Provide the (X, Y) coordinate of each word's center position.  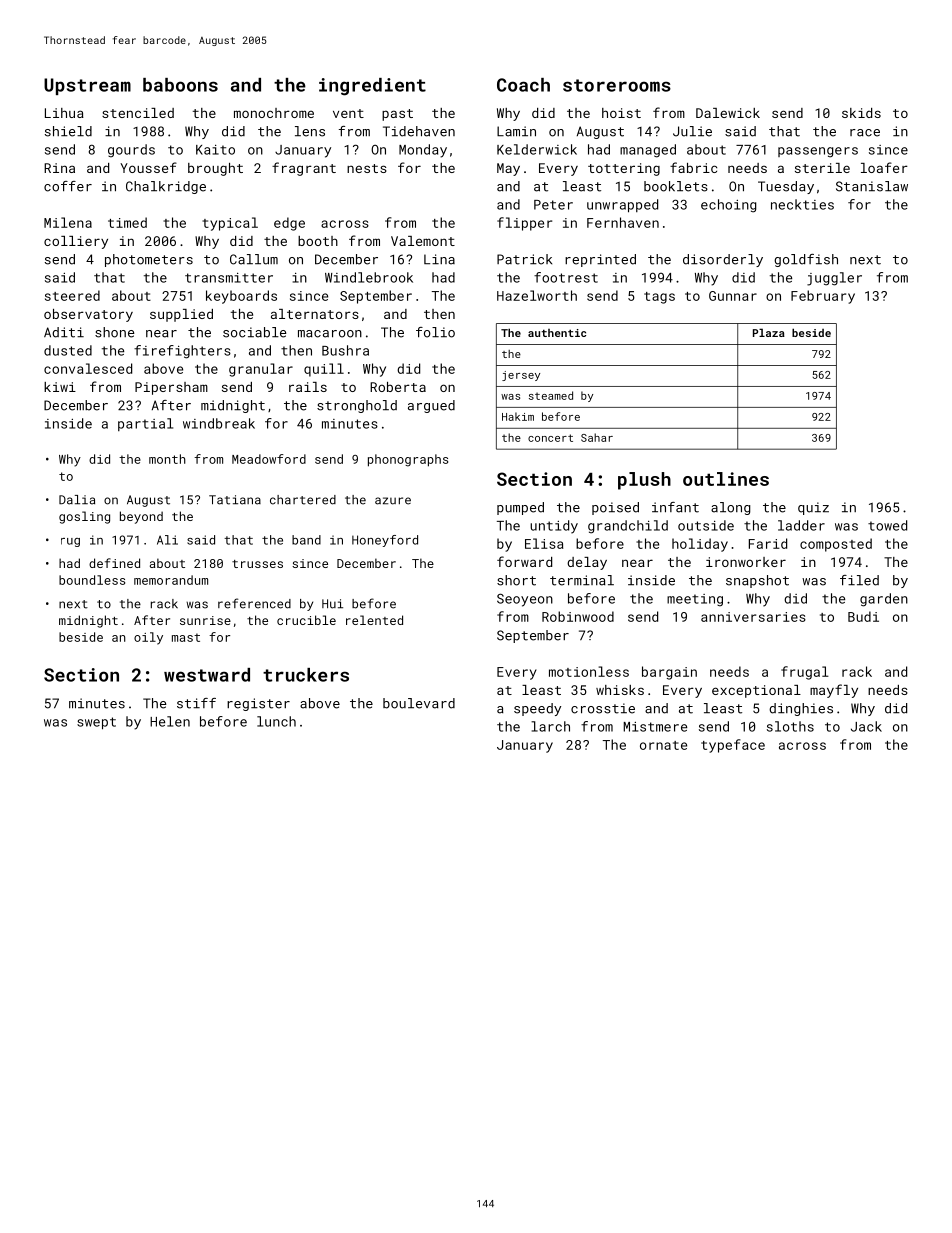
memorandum (171, 580)
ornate (663, 745)
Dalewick (728, 113)
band (306, 540)
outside (706, 525)
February (823, 297)
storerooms (617, 85)
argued (431, 406)
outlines (726, 479)
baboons (180, 85)
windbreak (219, 423)
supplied (181, 315)
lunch (276, 721)
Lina (439, 259)
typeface (733, 746)
